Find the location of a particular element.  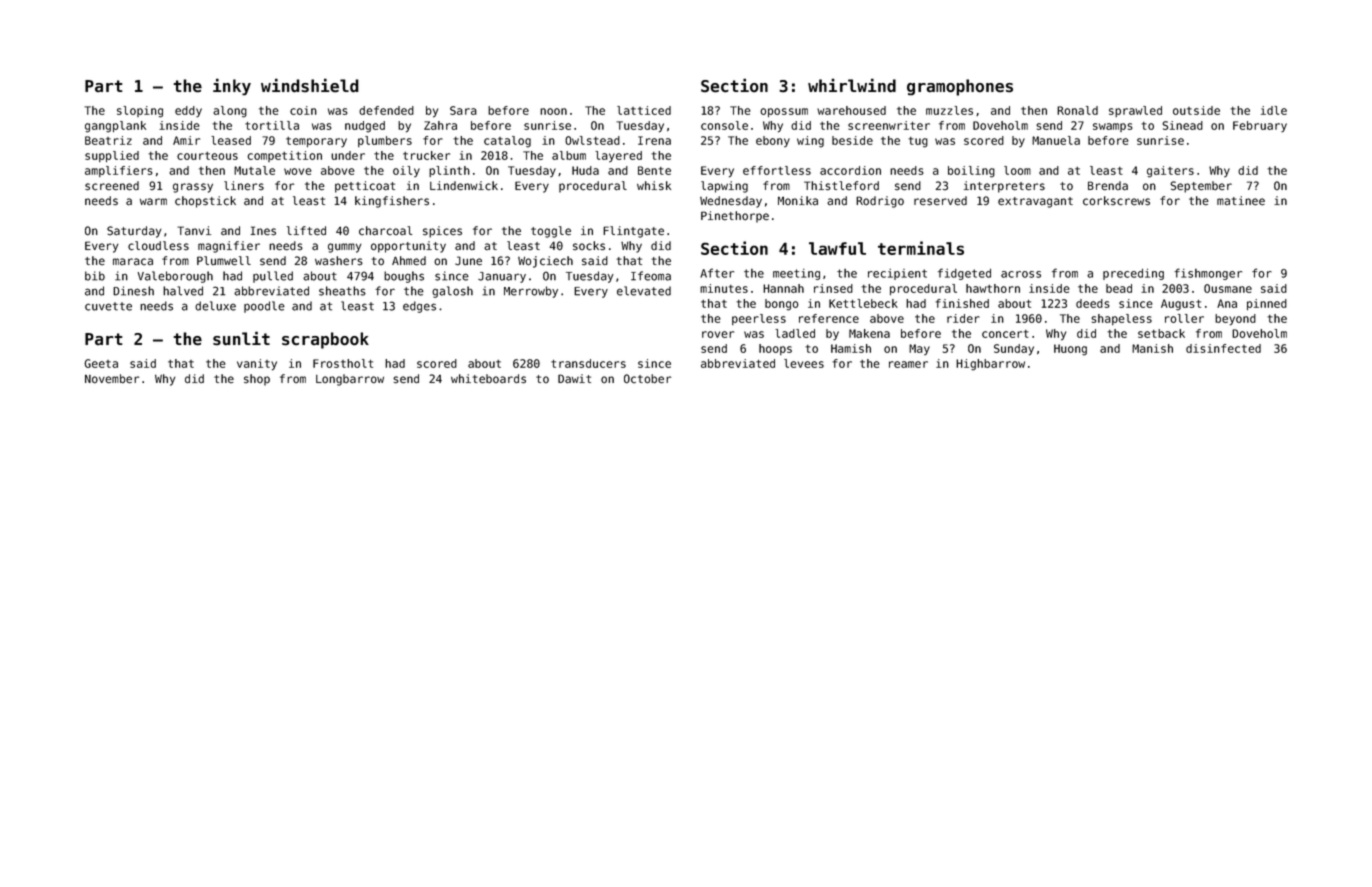

whirlwind is located at coordinates (852, 85).
